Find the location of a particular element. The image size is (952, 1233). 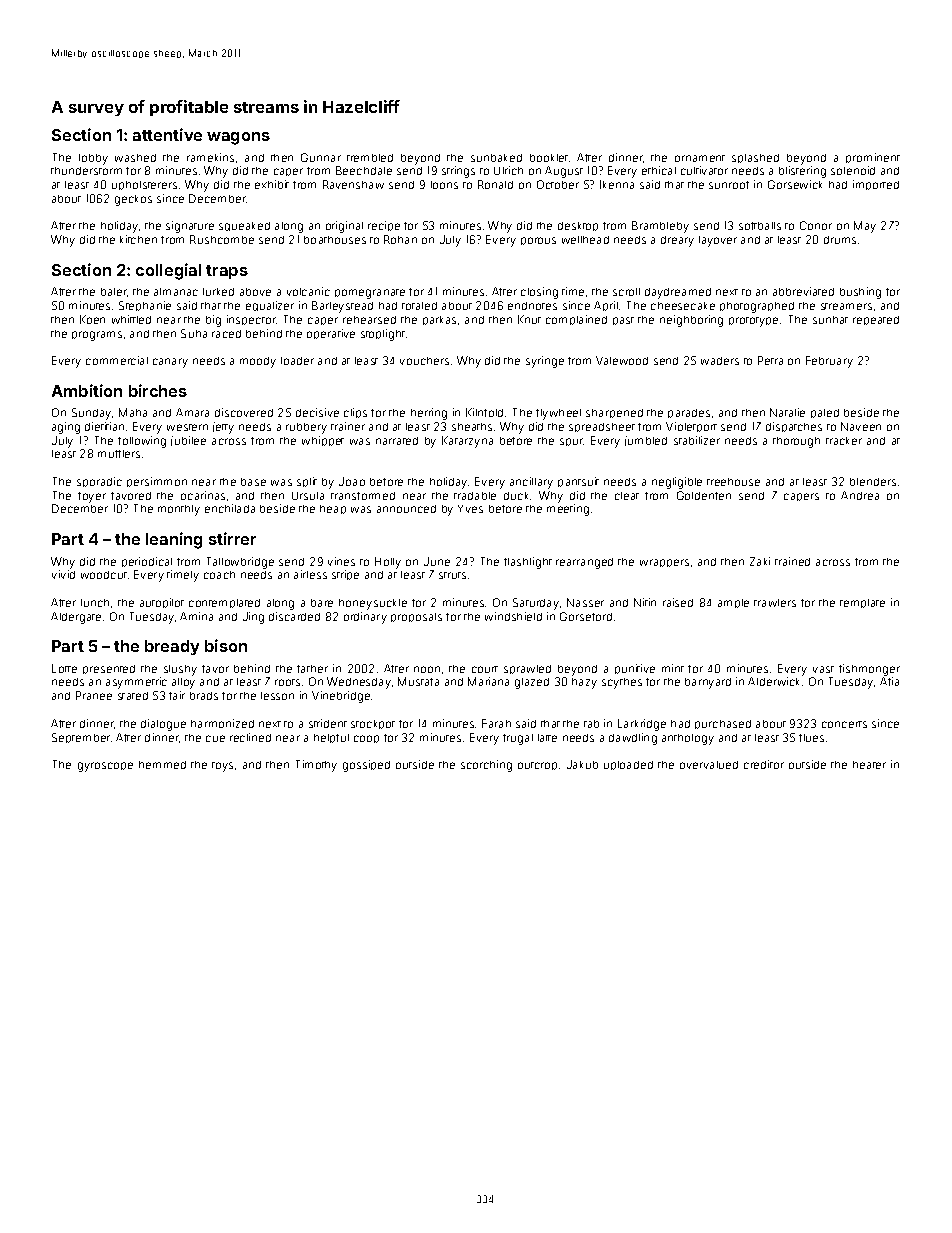

ornament is located at coordinates (700, 158).
